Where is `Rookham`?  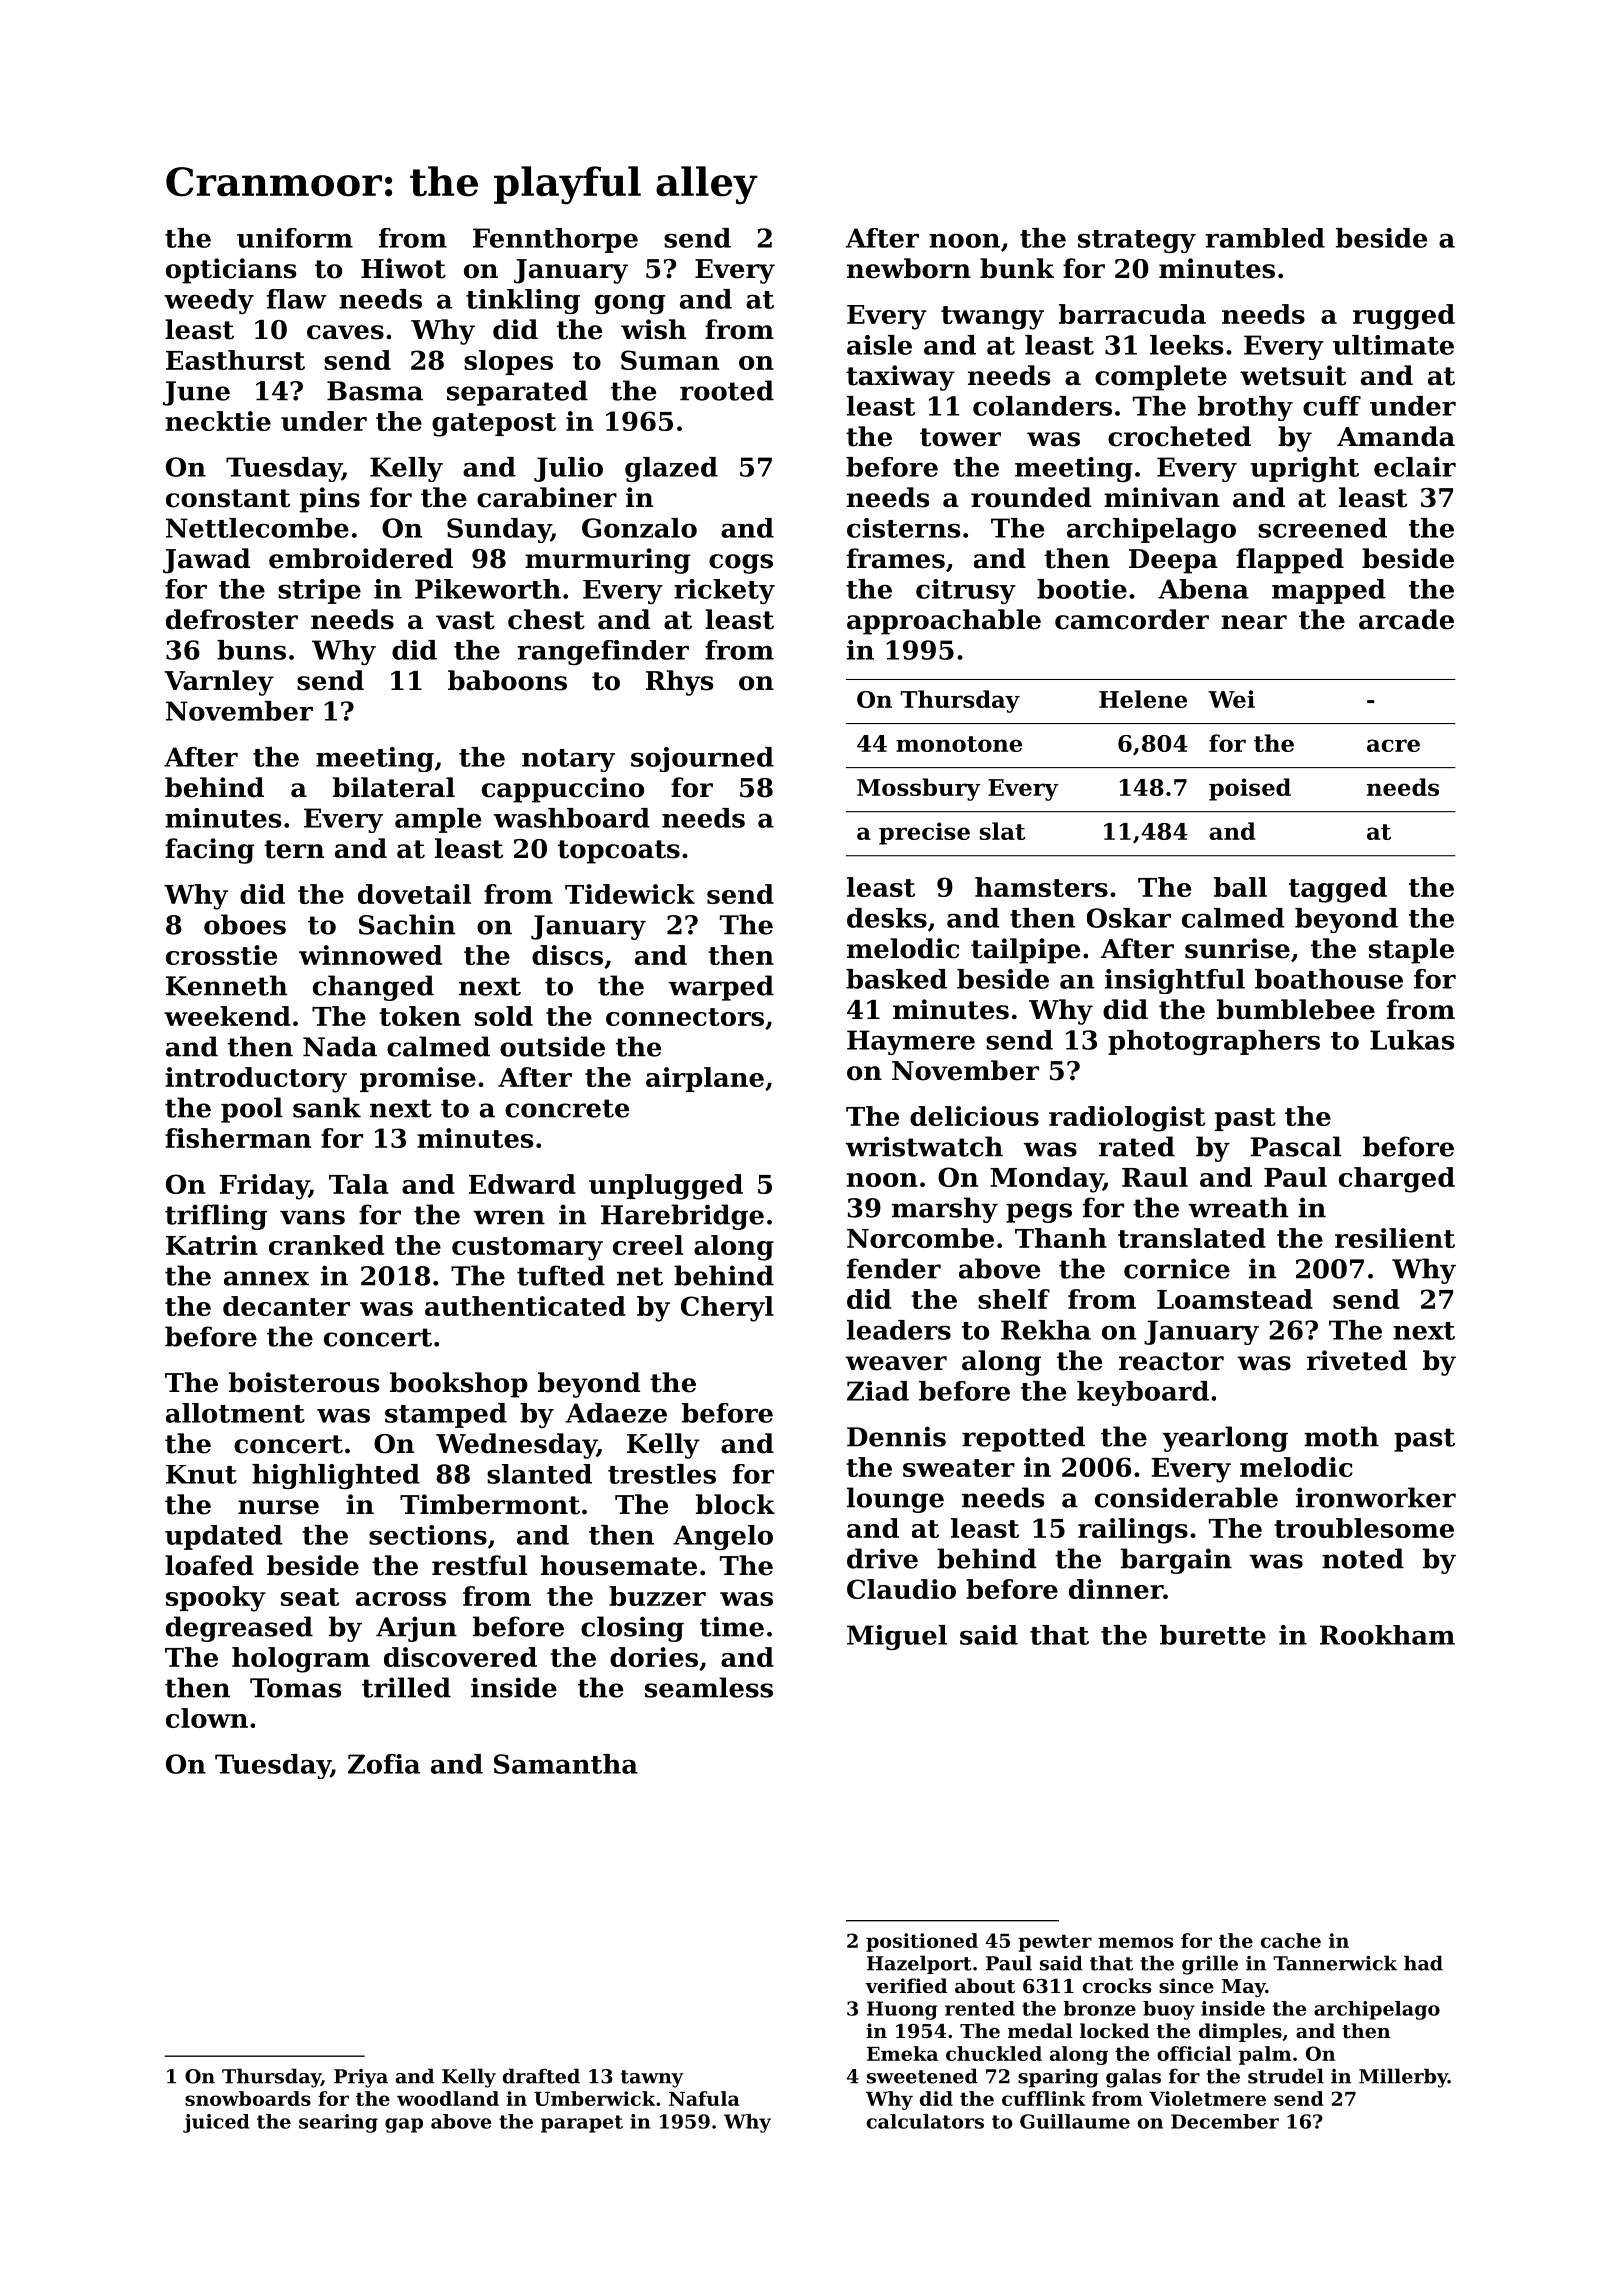 Rookham is located at coordinates (1387, 1635).
